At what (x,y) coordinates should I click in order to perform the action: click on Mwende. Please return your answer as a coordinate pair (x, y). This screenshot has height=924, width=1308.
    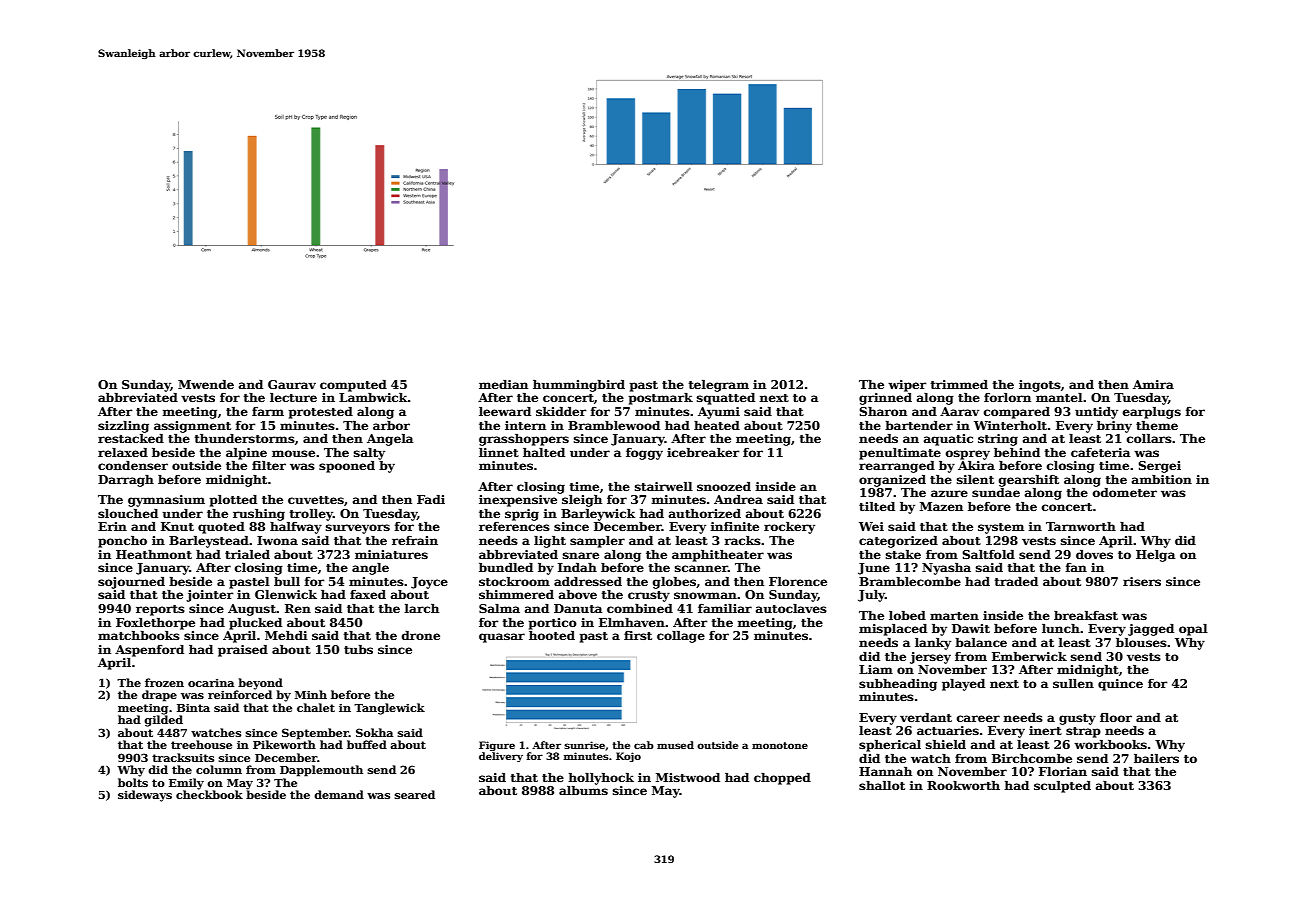
    Looking at the image, I should click on (206, 384).
